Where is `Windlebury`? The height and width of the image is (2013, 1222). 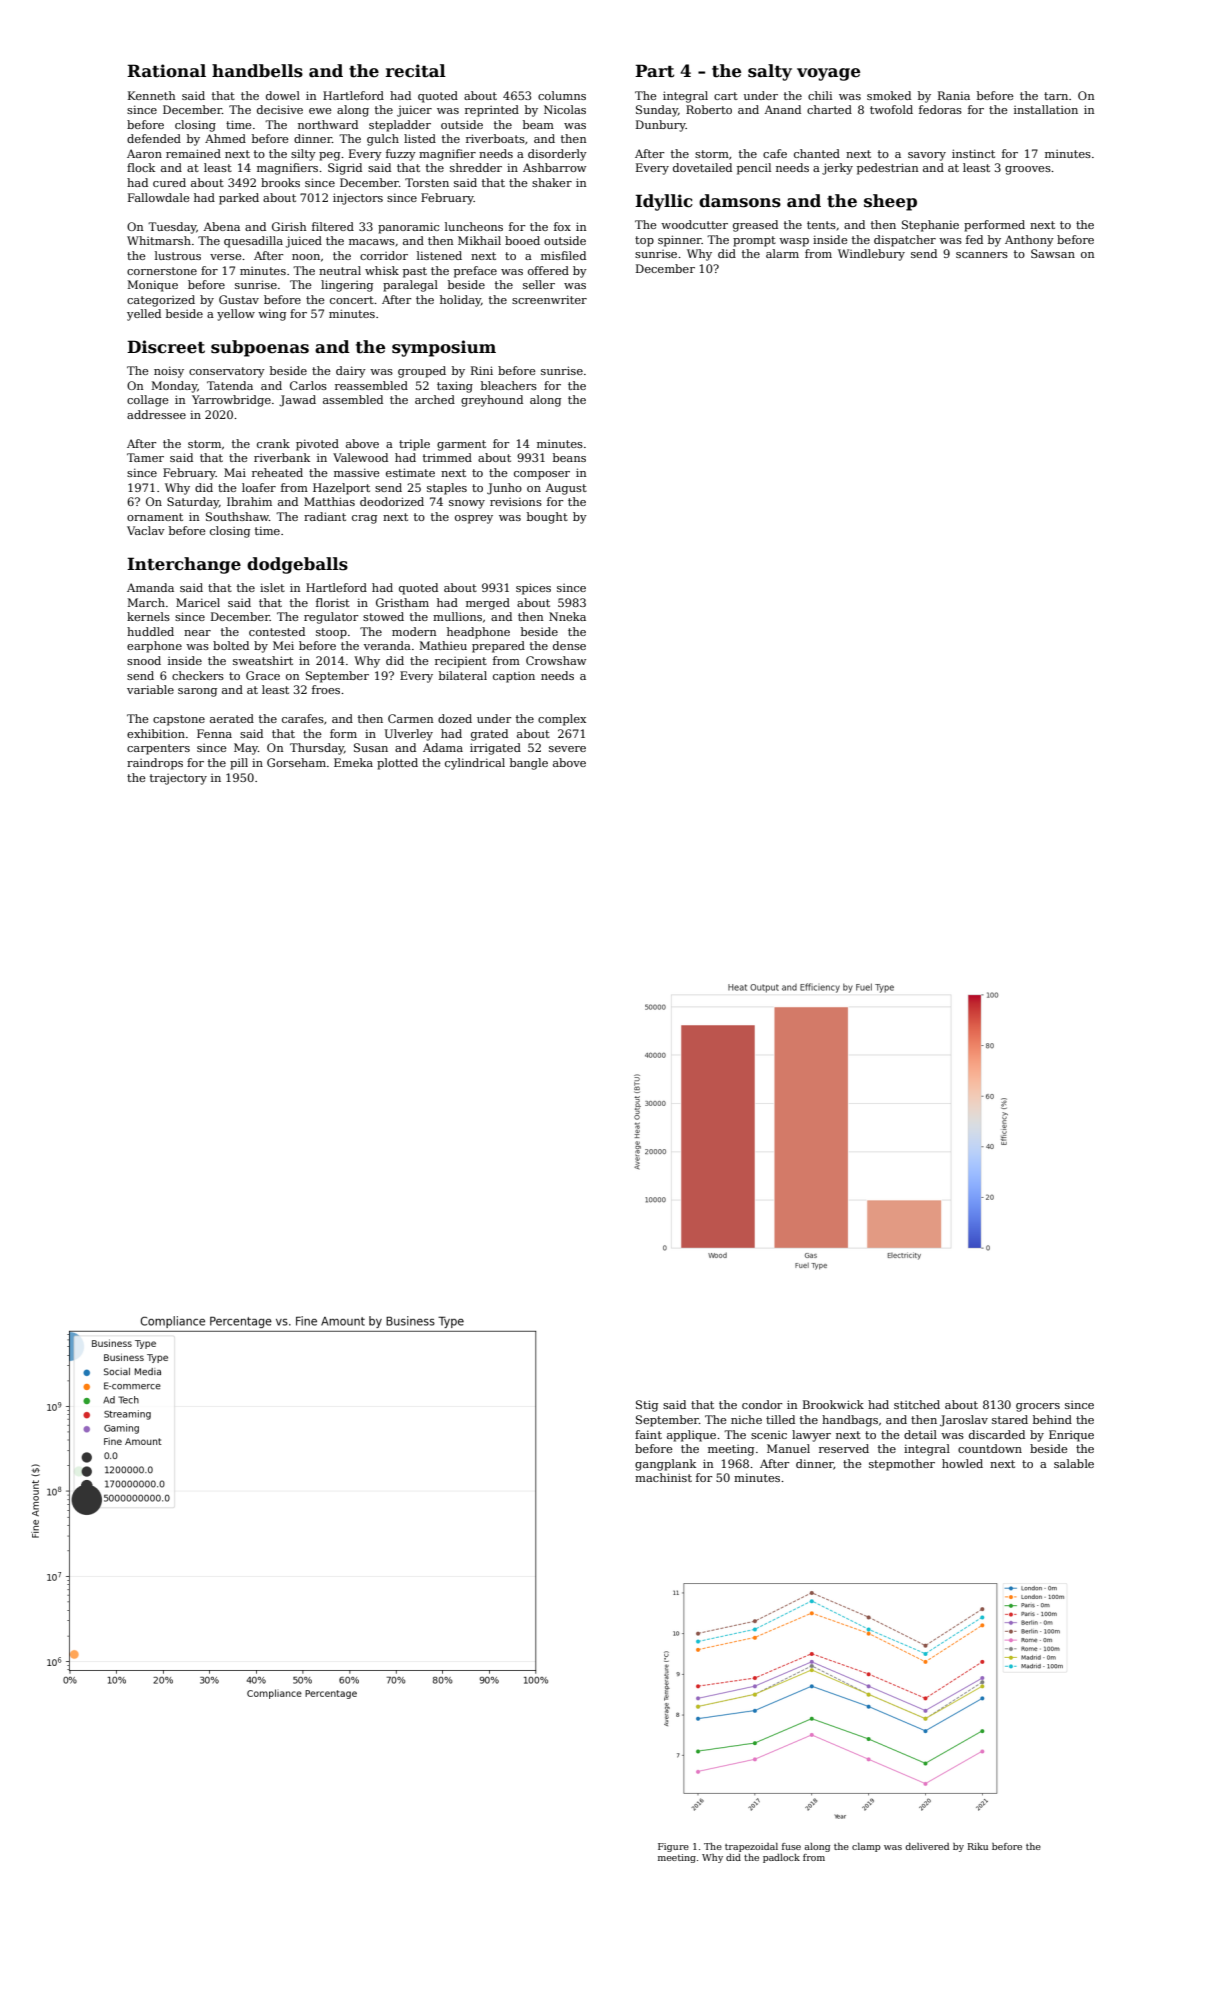 Windlebury is located at coordinates (871, 255).
